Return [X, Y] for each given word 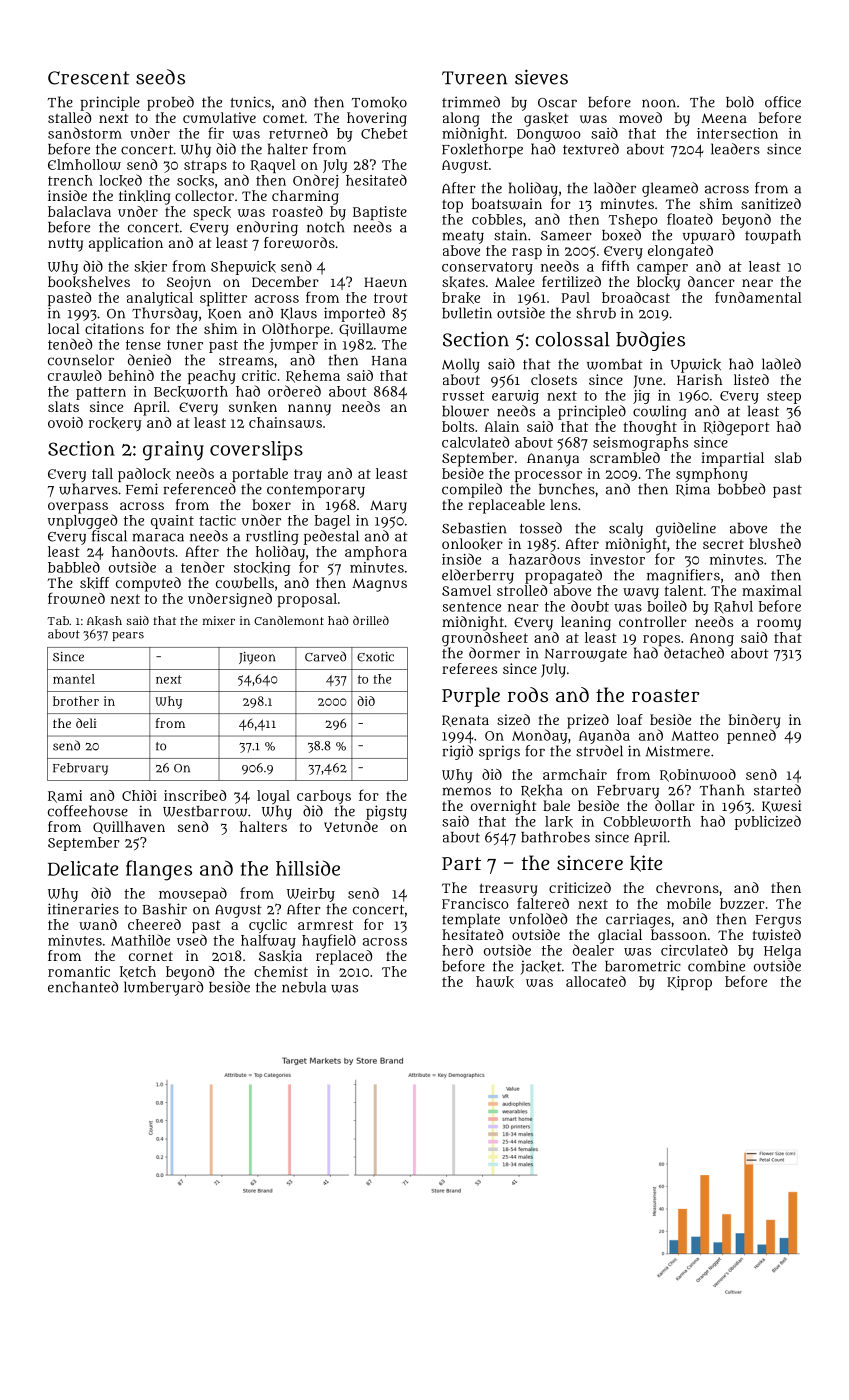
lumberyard [163, 988]
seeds [160, 77]
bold [740, 102]
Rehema [313, 376]
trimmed [471, 102]
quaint [172, 522]
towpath [773, 236]
